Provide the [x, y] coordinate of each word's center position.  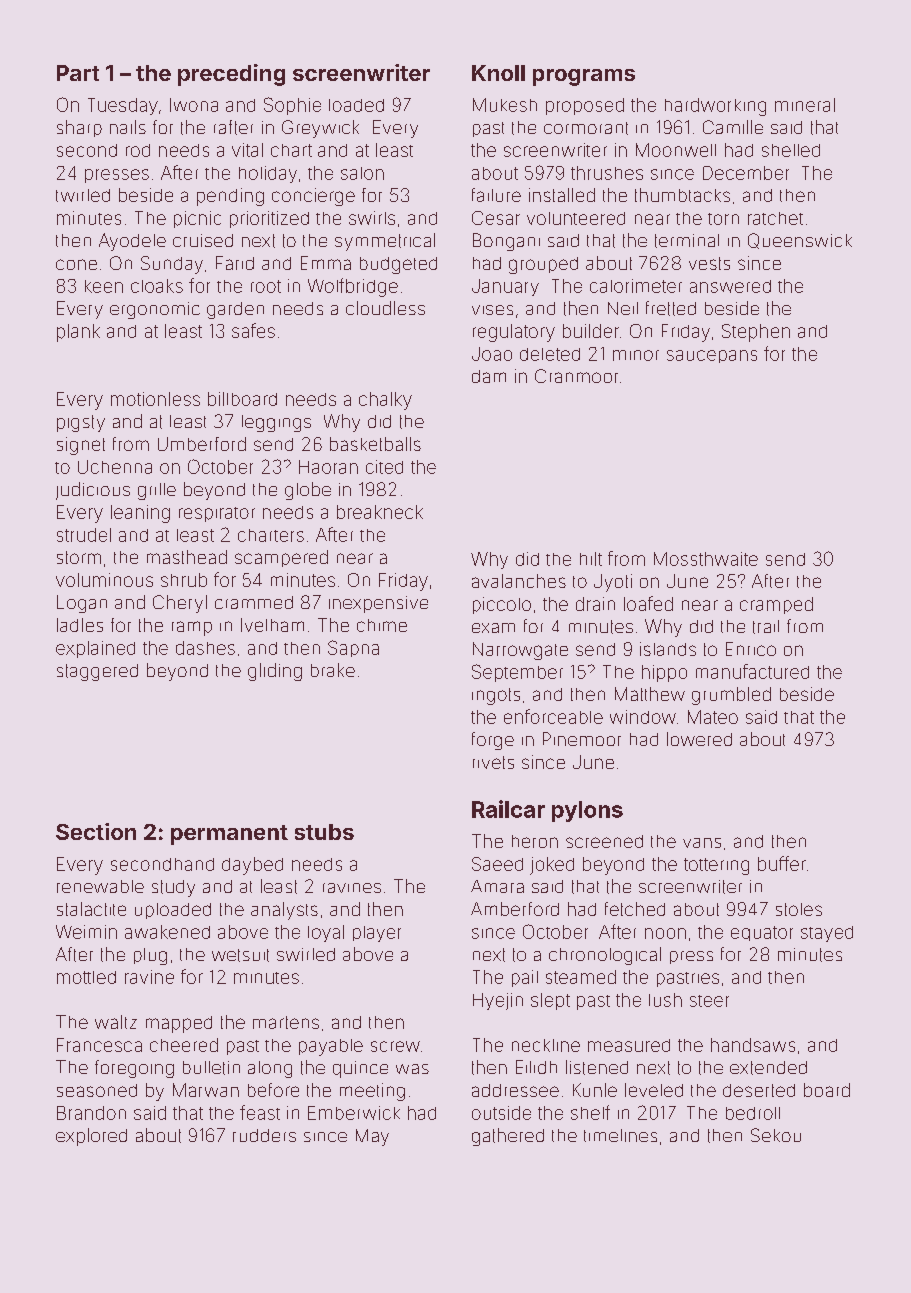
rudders [264, 1135]
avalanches [519, 581]
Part [78, 73]
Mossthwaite [706, 559]
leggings [276, 423]
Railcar [508, 809]
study [173, 888]
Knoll [498, 73]
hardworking [715, 107]
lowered [699, 739]
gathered [508, 1137]
